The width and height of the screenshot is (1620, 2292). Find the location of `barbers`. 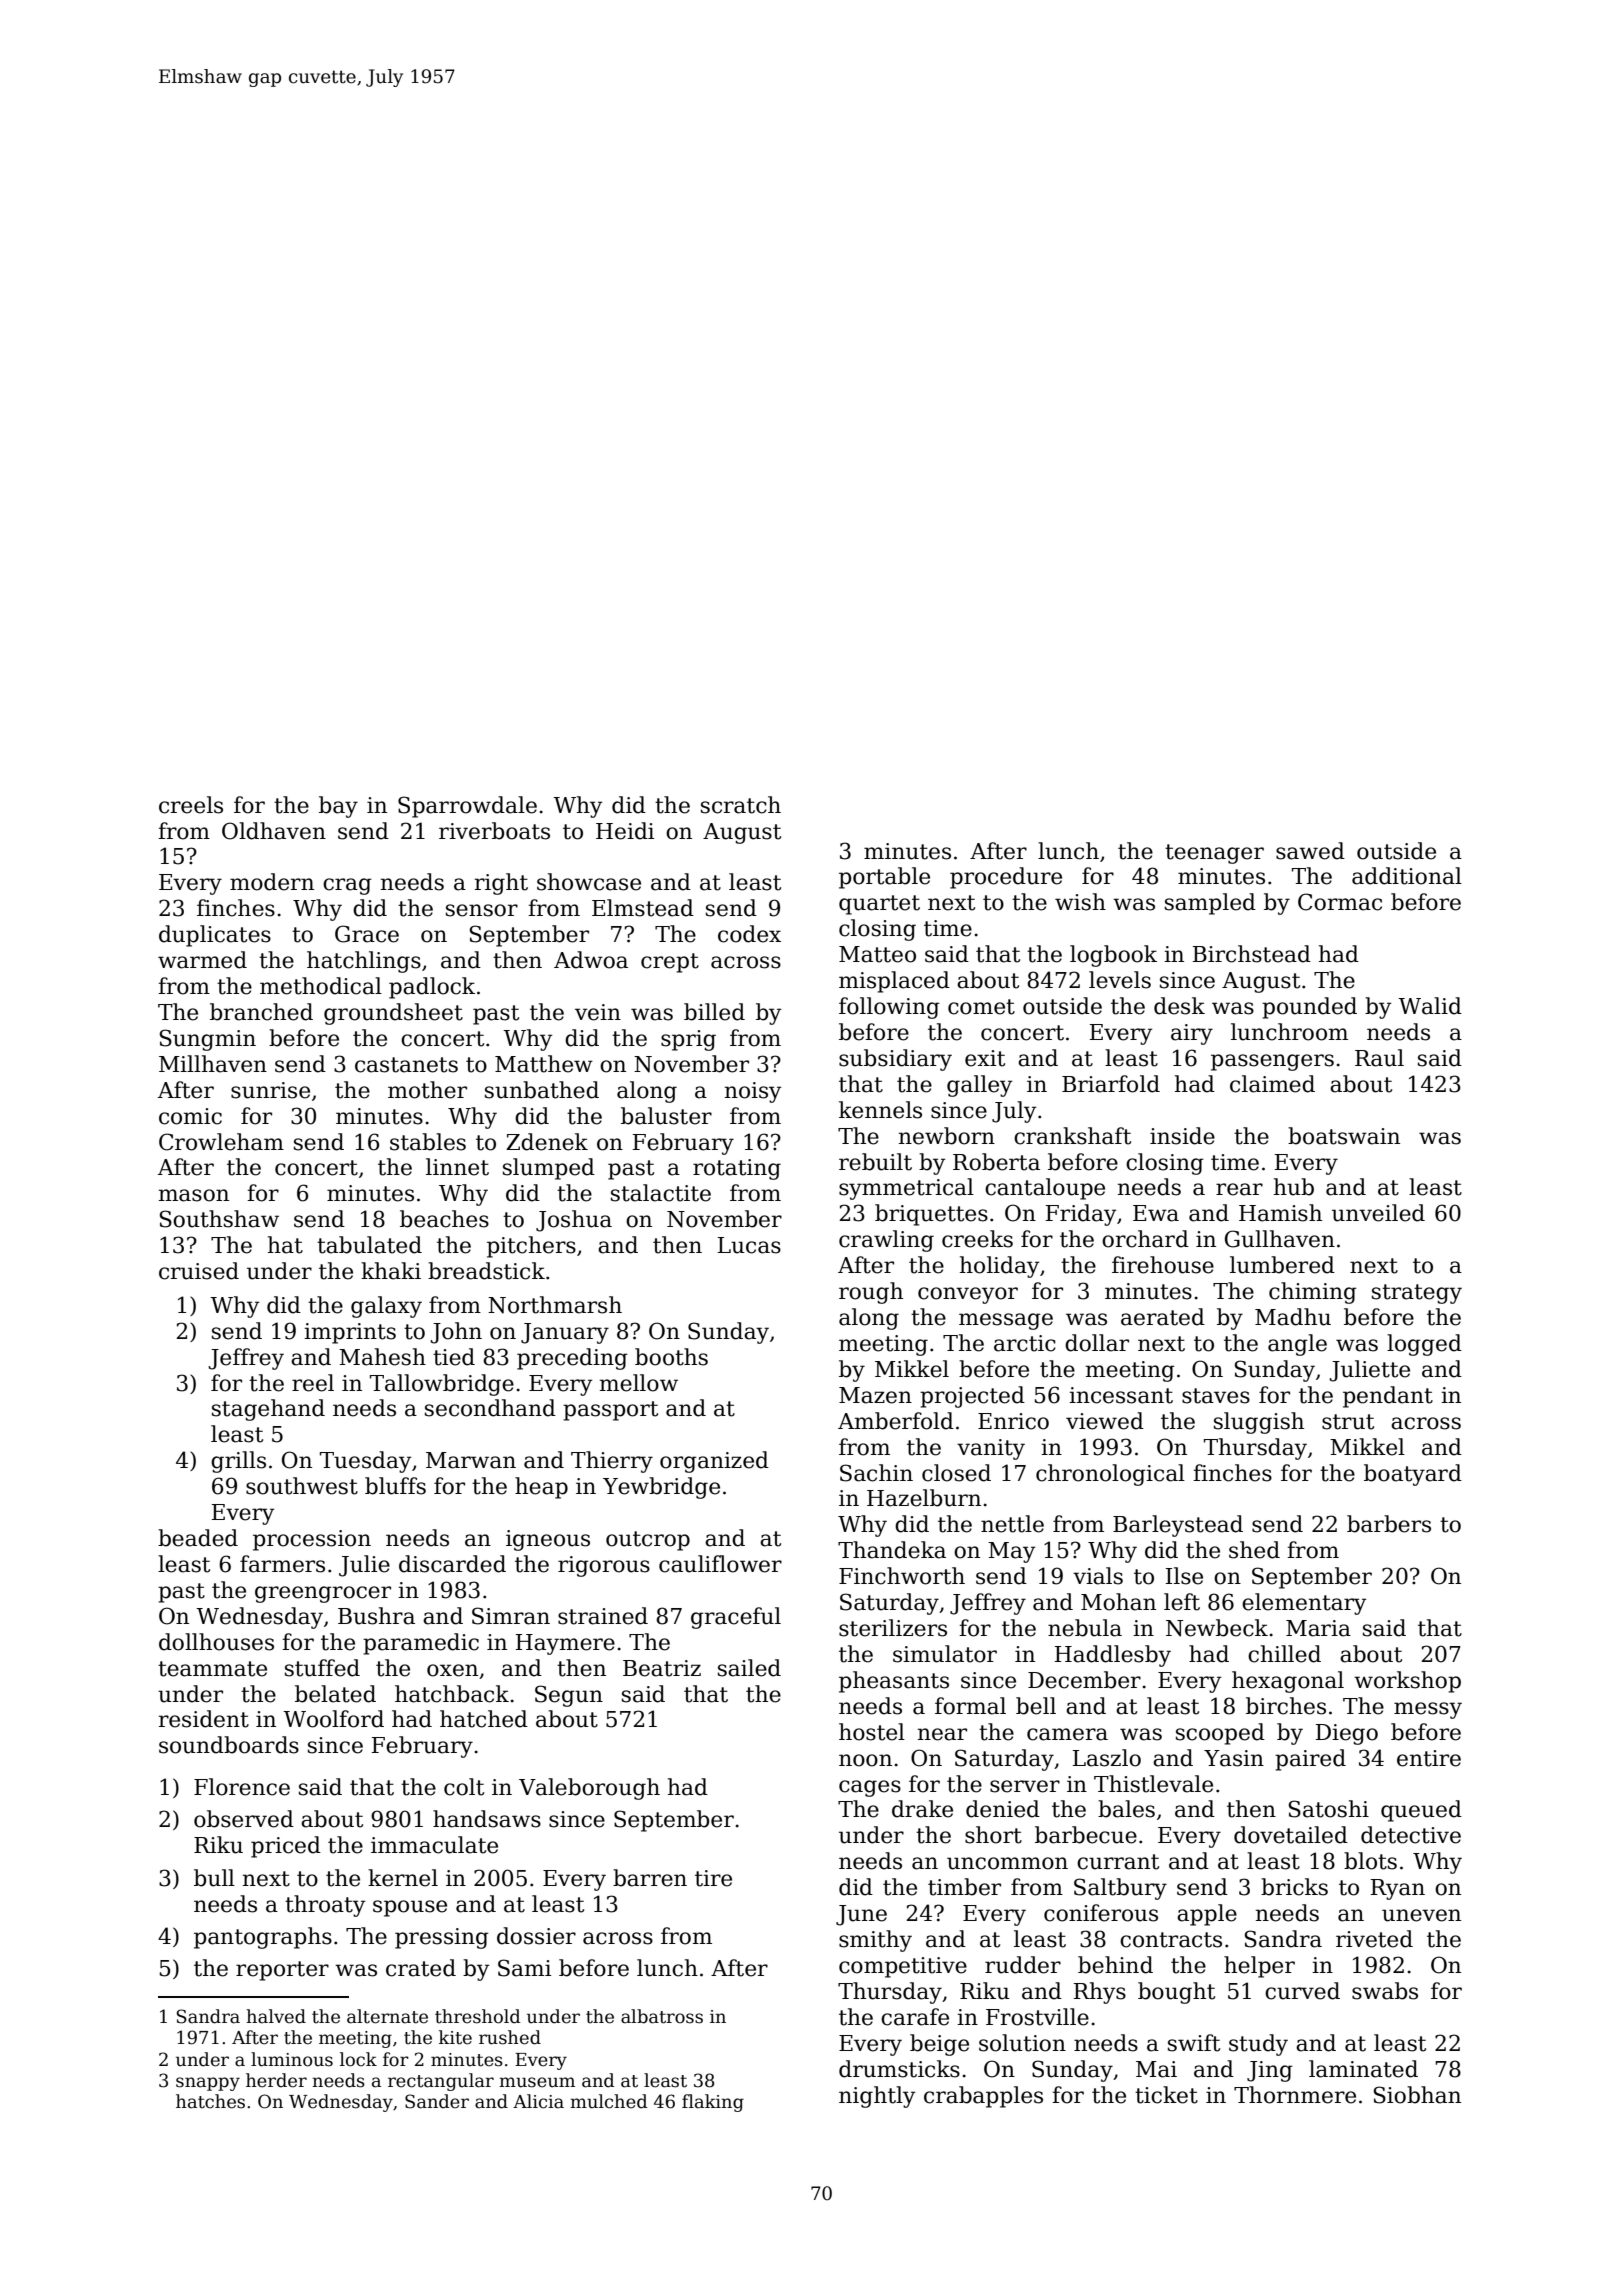

barbers is located at coordinates (1389, 1524).
